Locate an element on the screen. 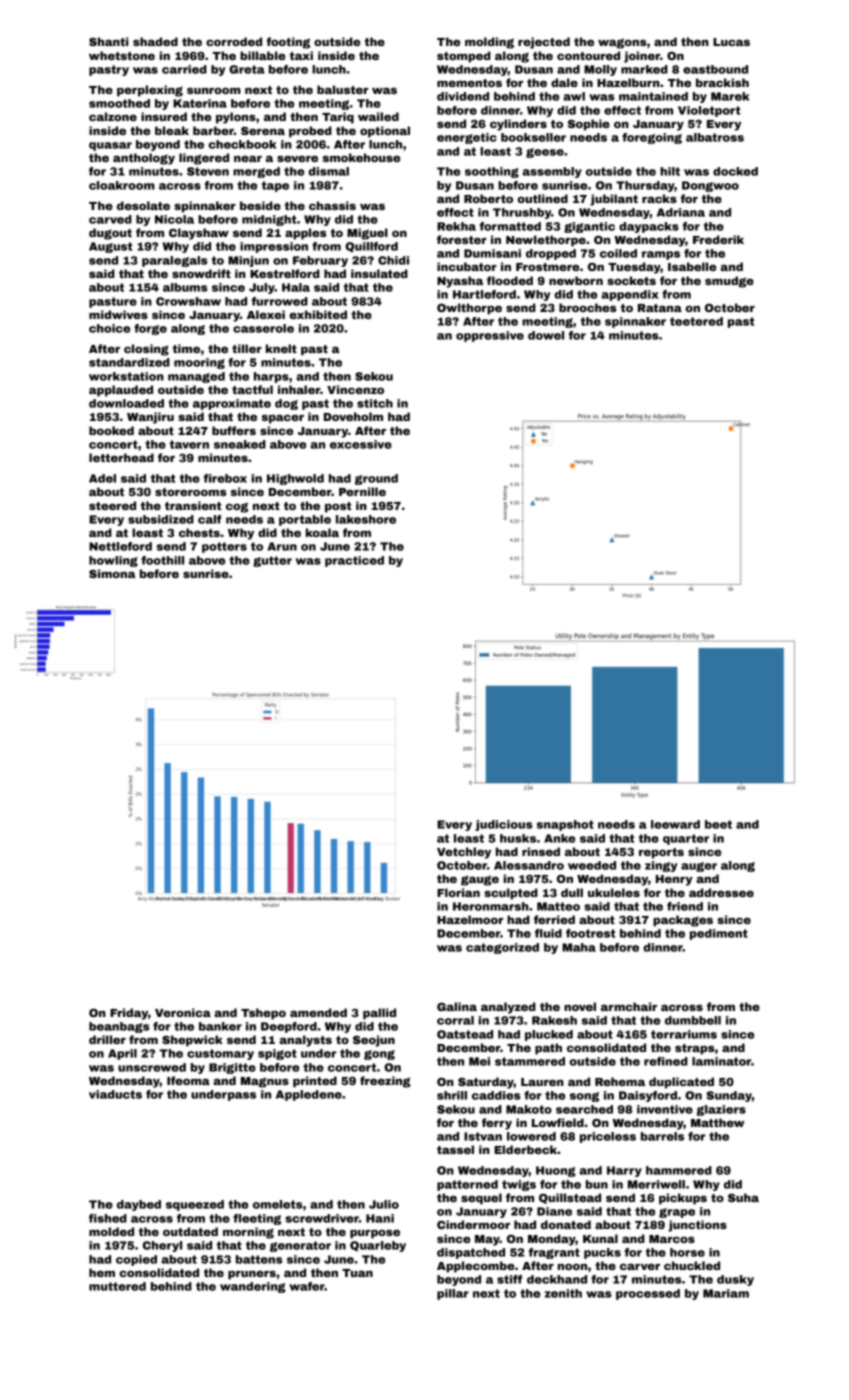  practiced is located at coordinates (354, 561).
